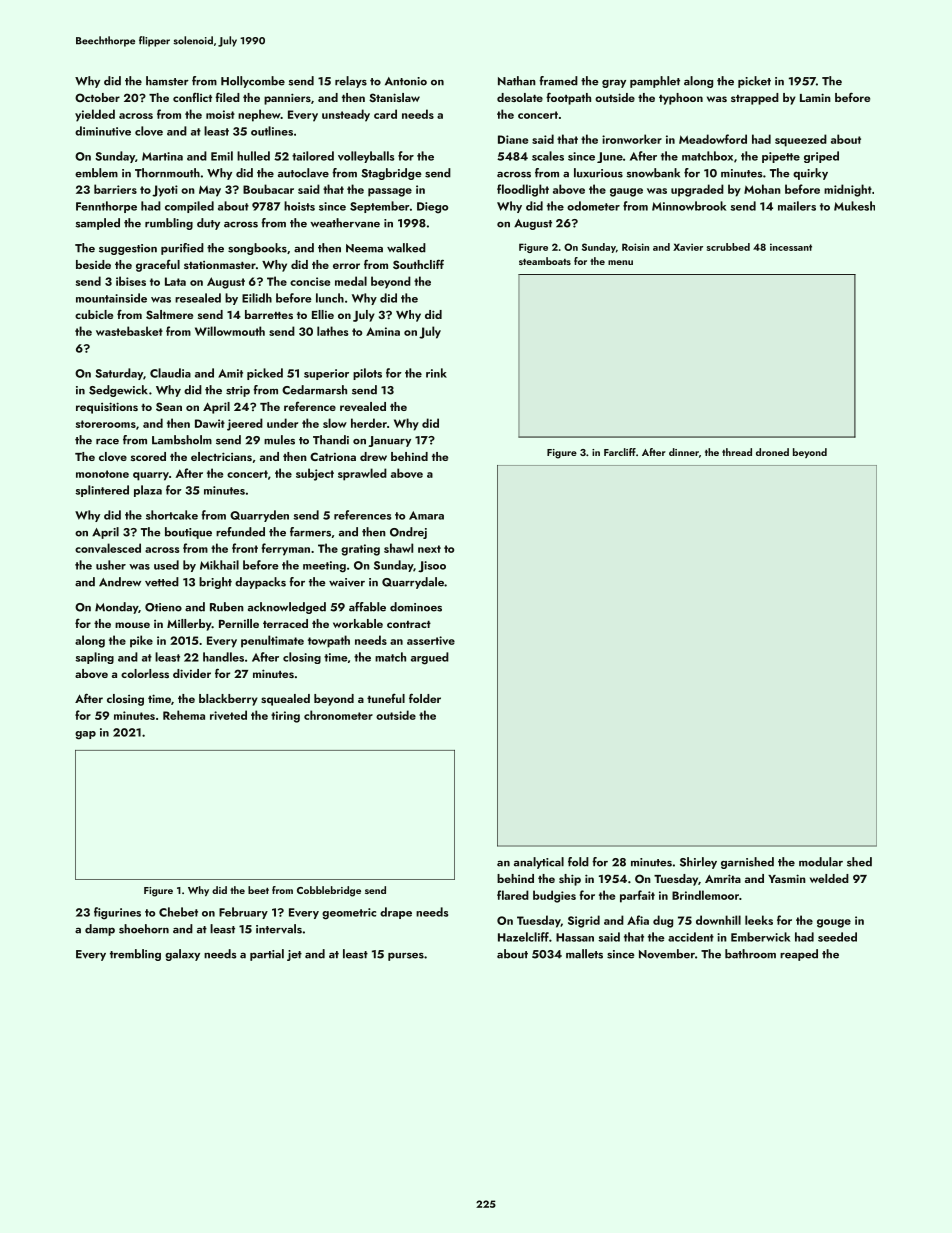 The width and height of the page is (952, 1233). What do you see at coordinates (162, 156) in the page?
I see `Martina` at bounding box center [162, 156].
